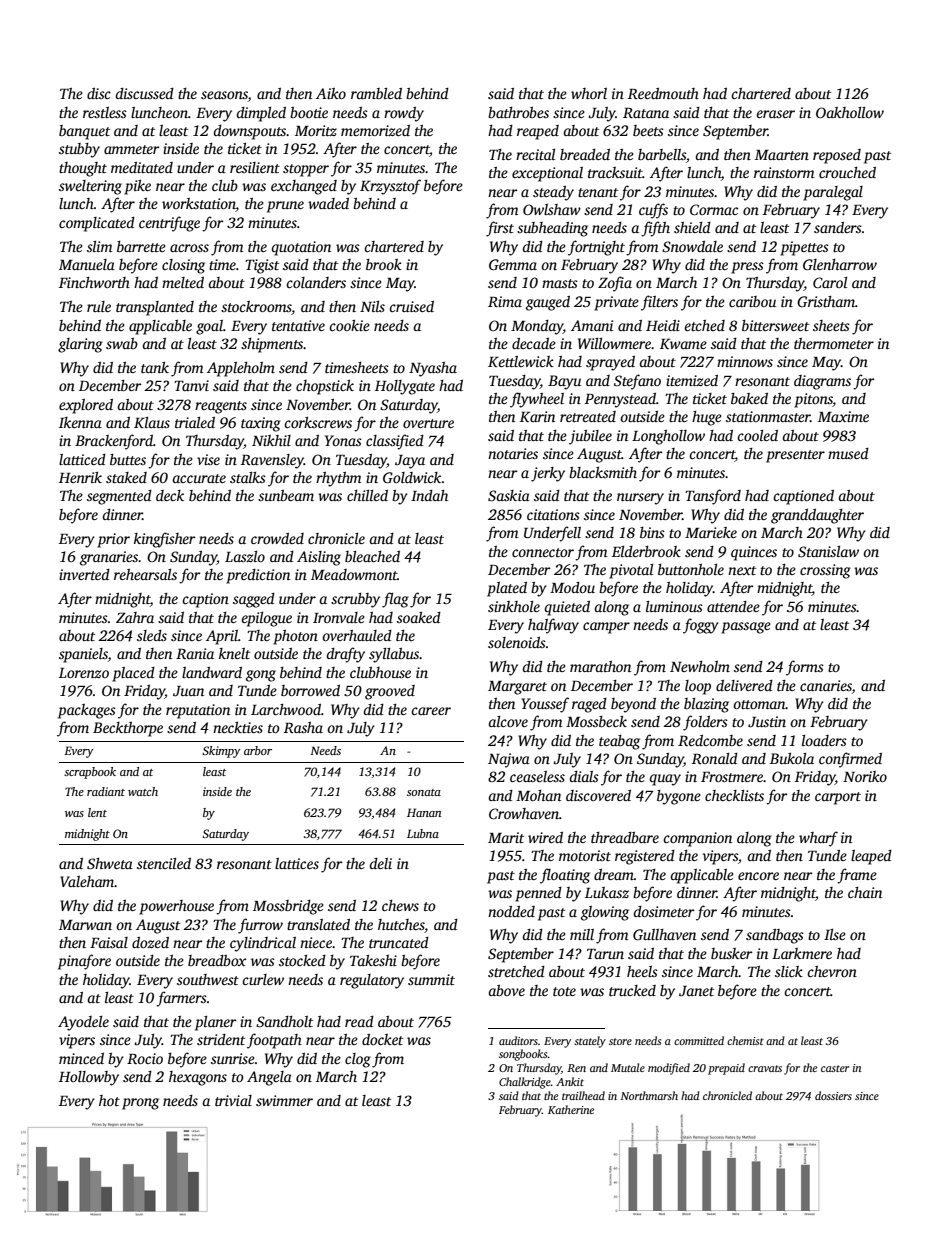 The width and height of the screenshot is (952, 1233). I want to click on retreated, so click(588, 416).
